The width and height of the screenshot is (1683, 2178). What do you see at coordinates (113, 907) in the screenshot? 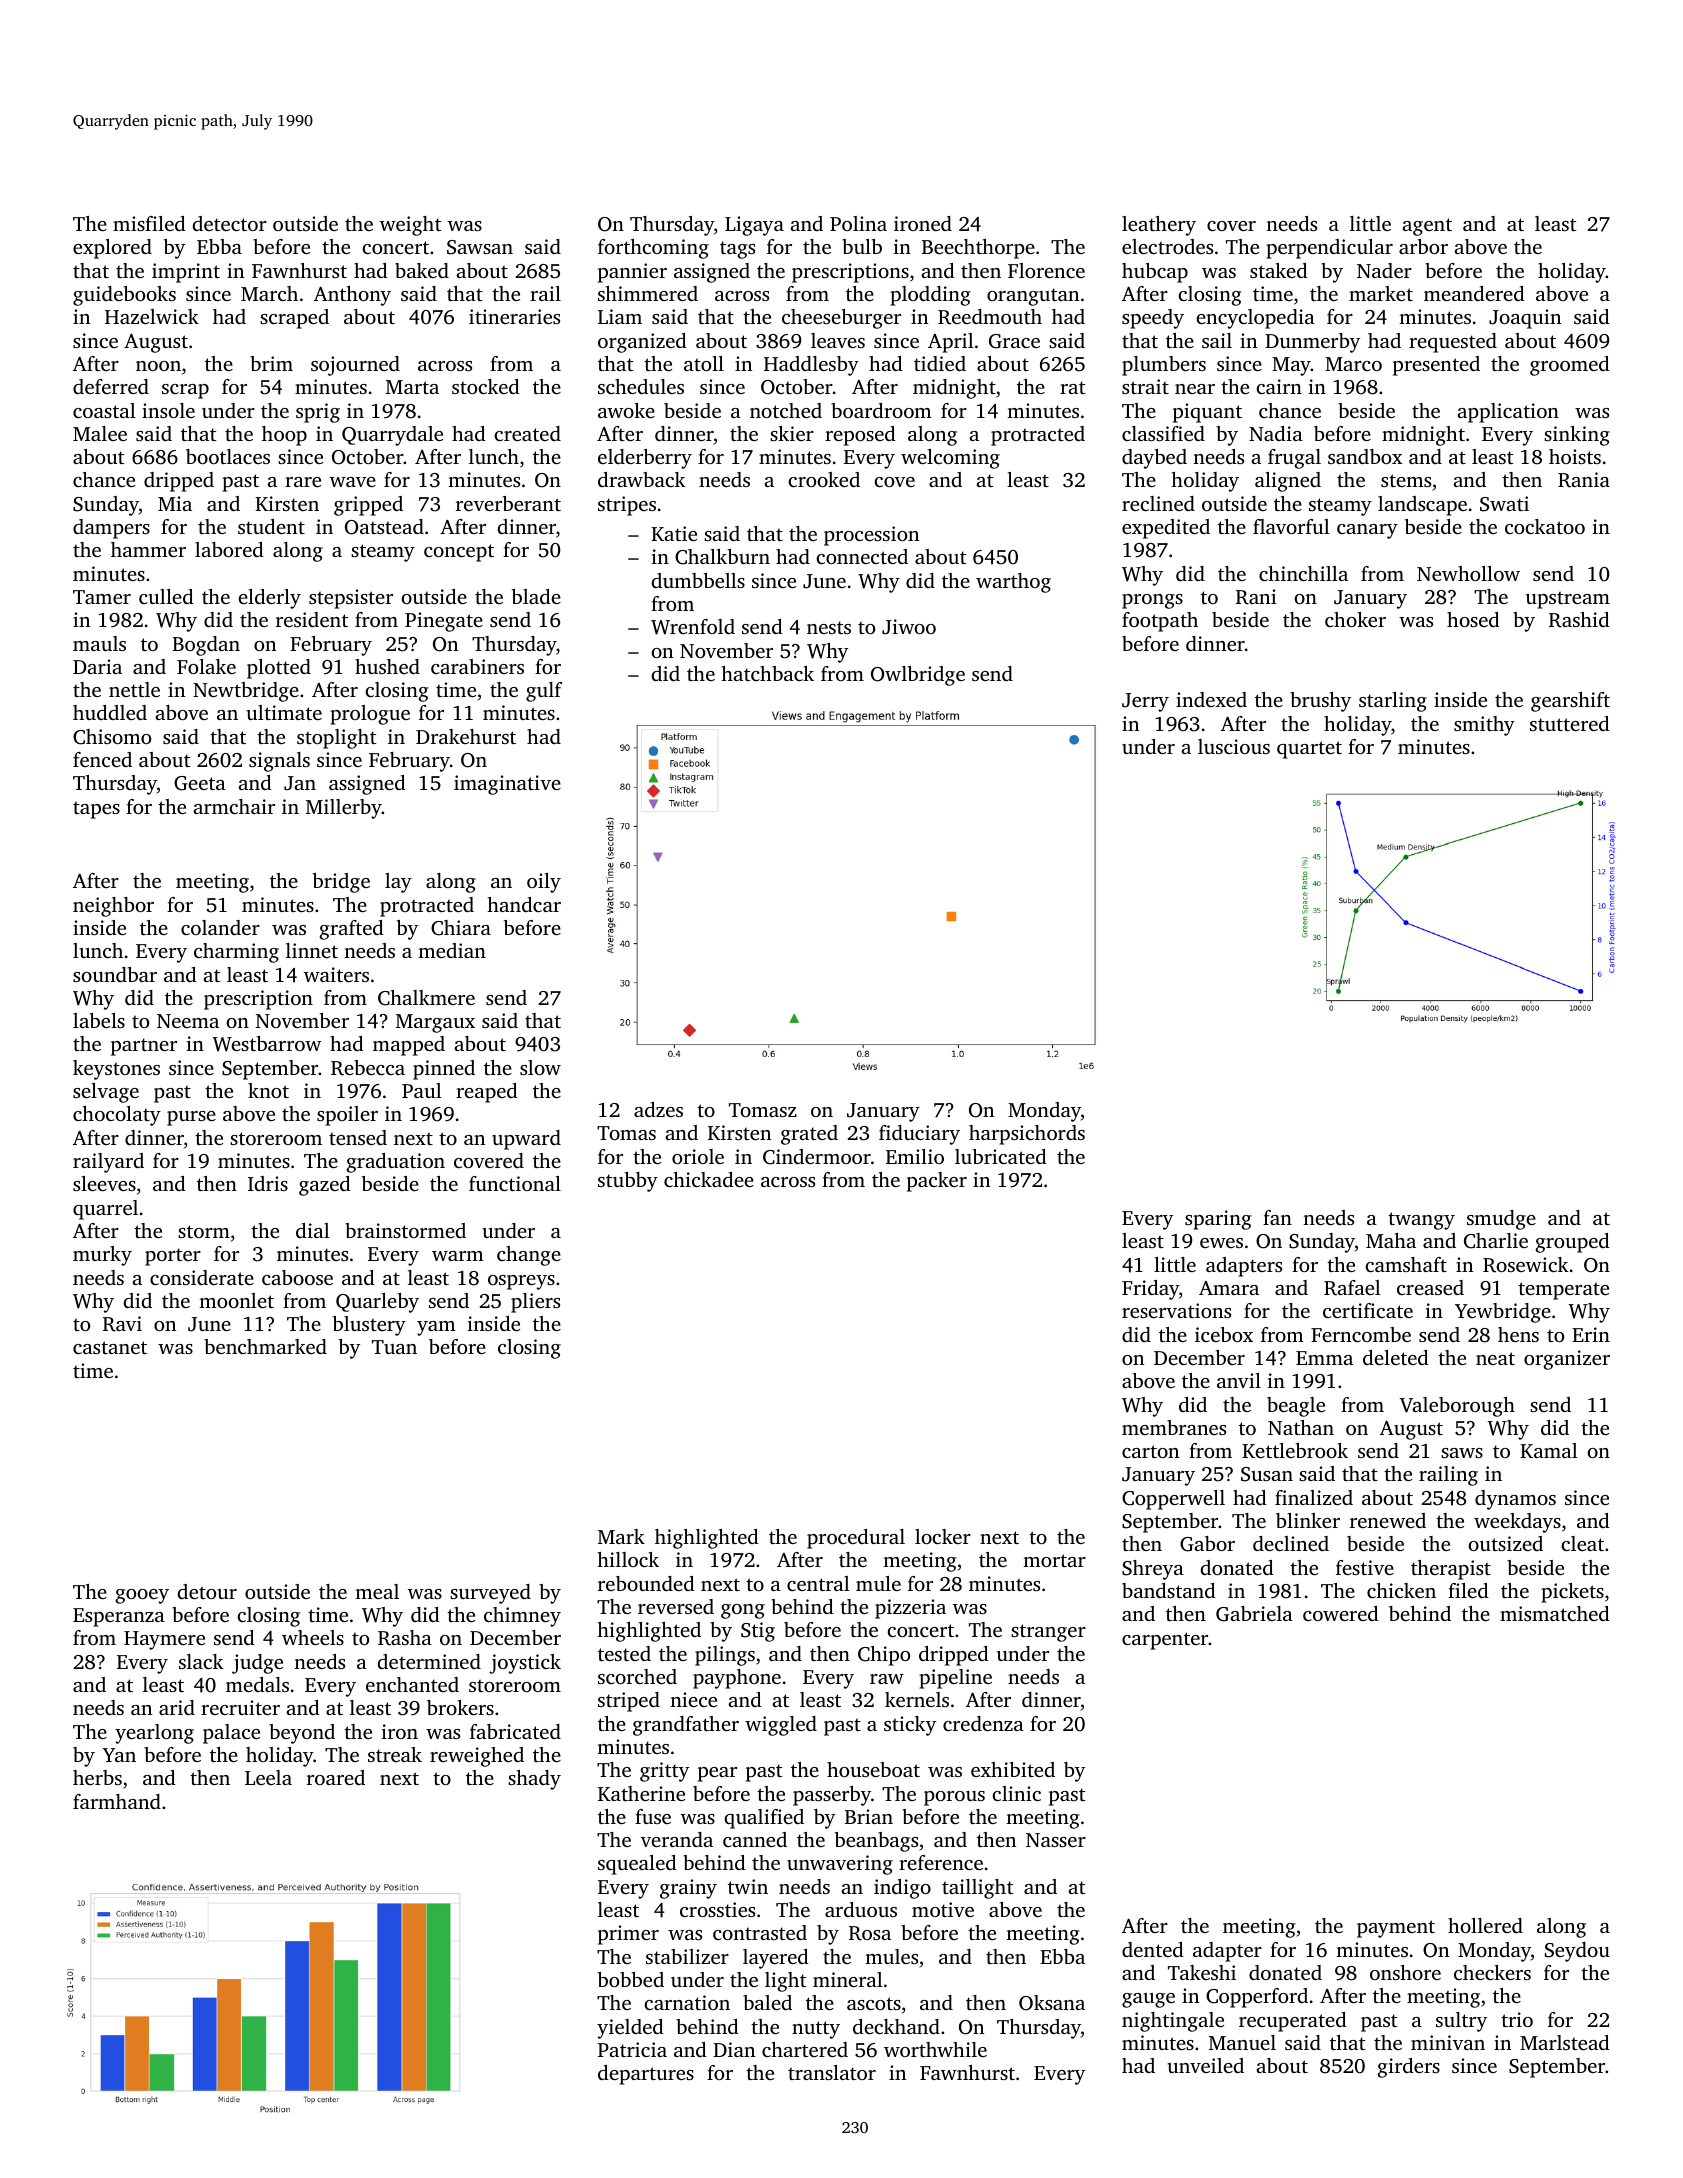
I see `neighbor` at bounding box center [113, 907].
